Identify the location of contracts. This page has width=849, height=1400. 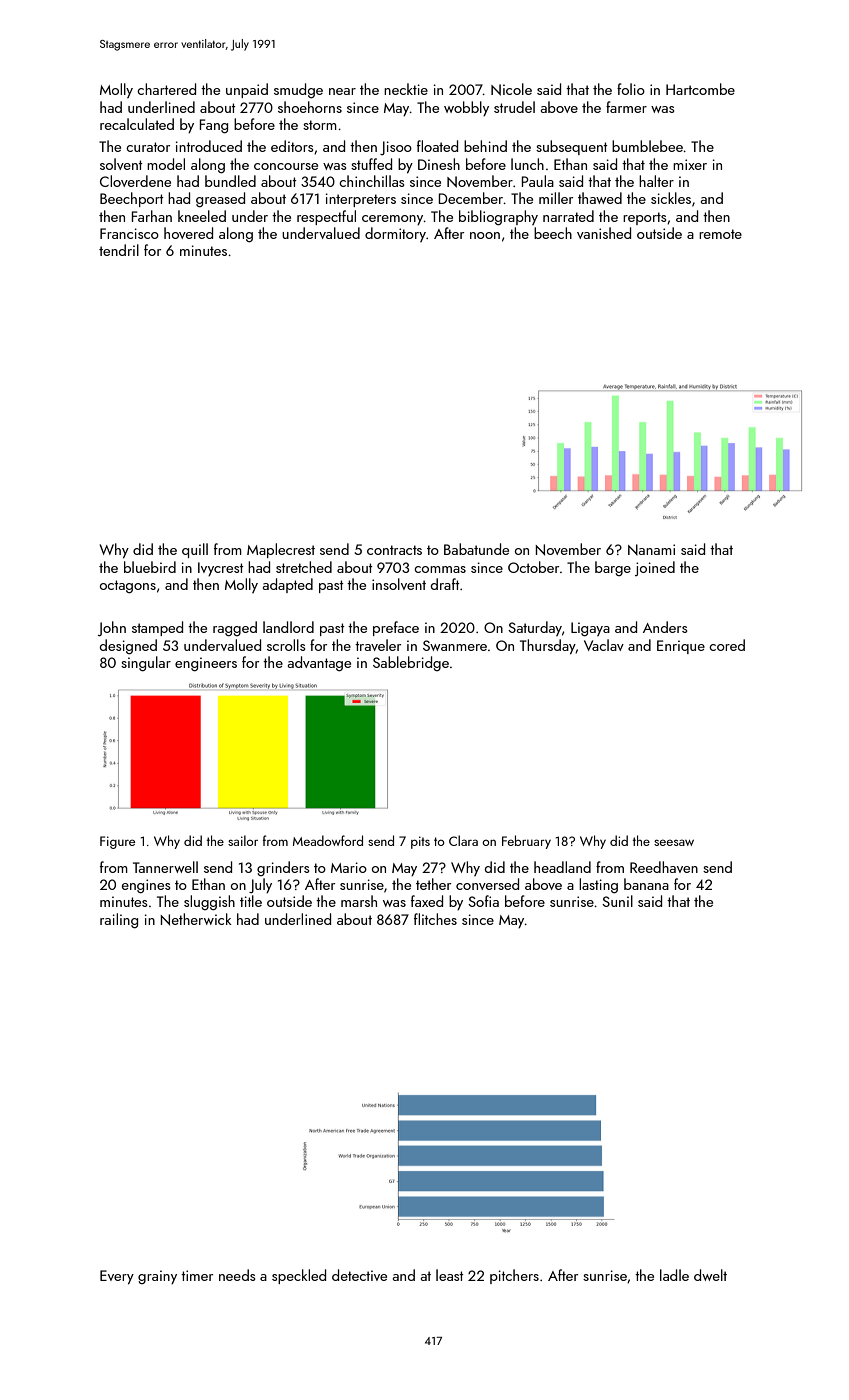
(394, 550).
